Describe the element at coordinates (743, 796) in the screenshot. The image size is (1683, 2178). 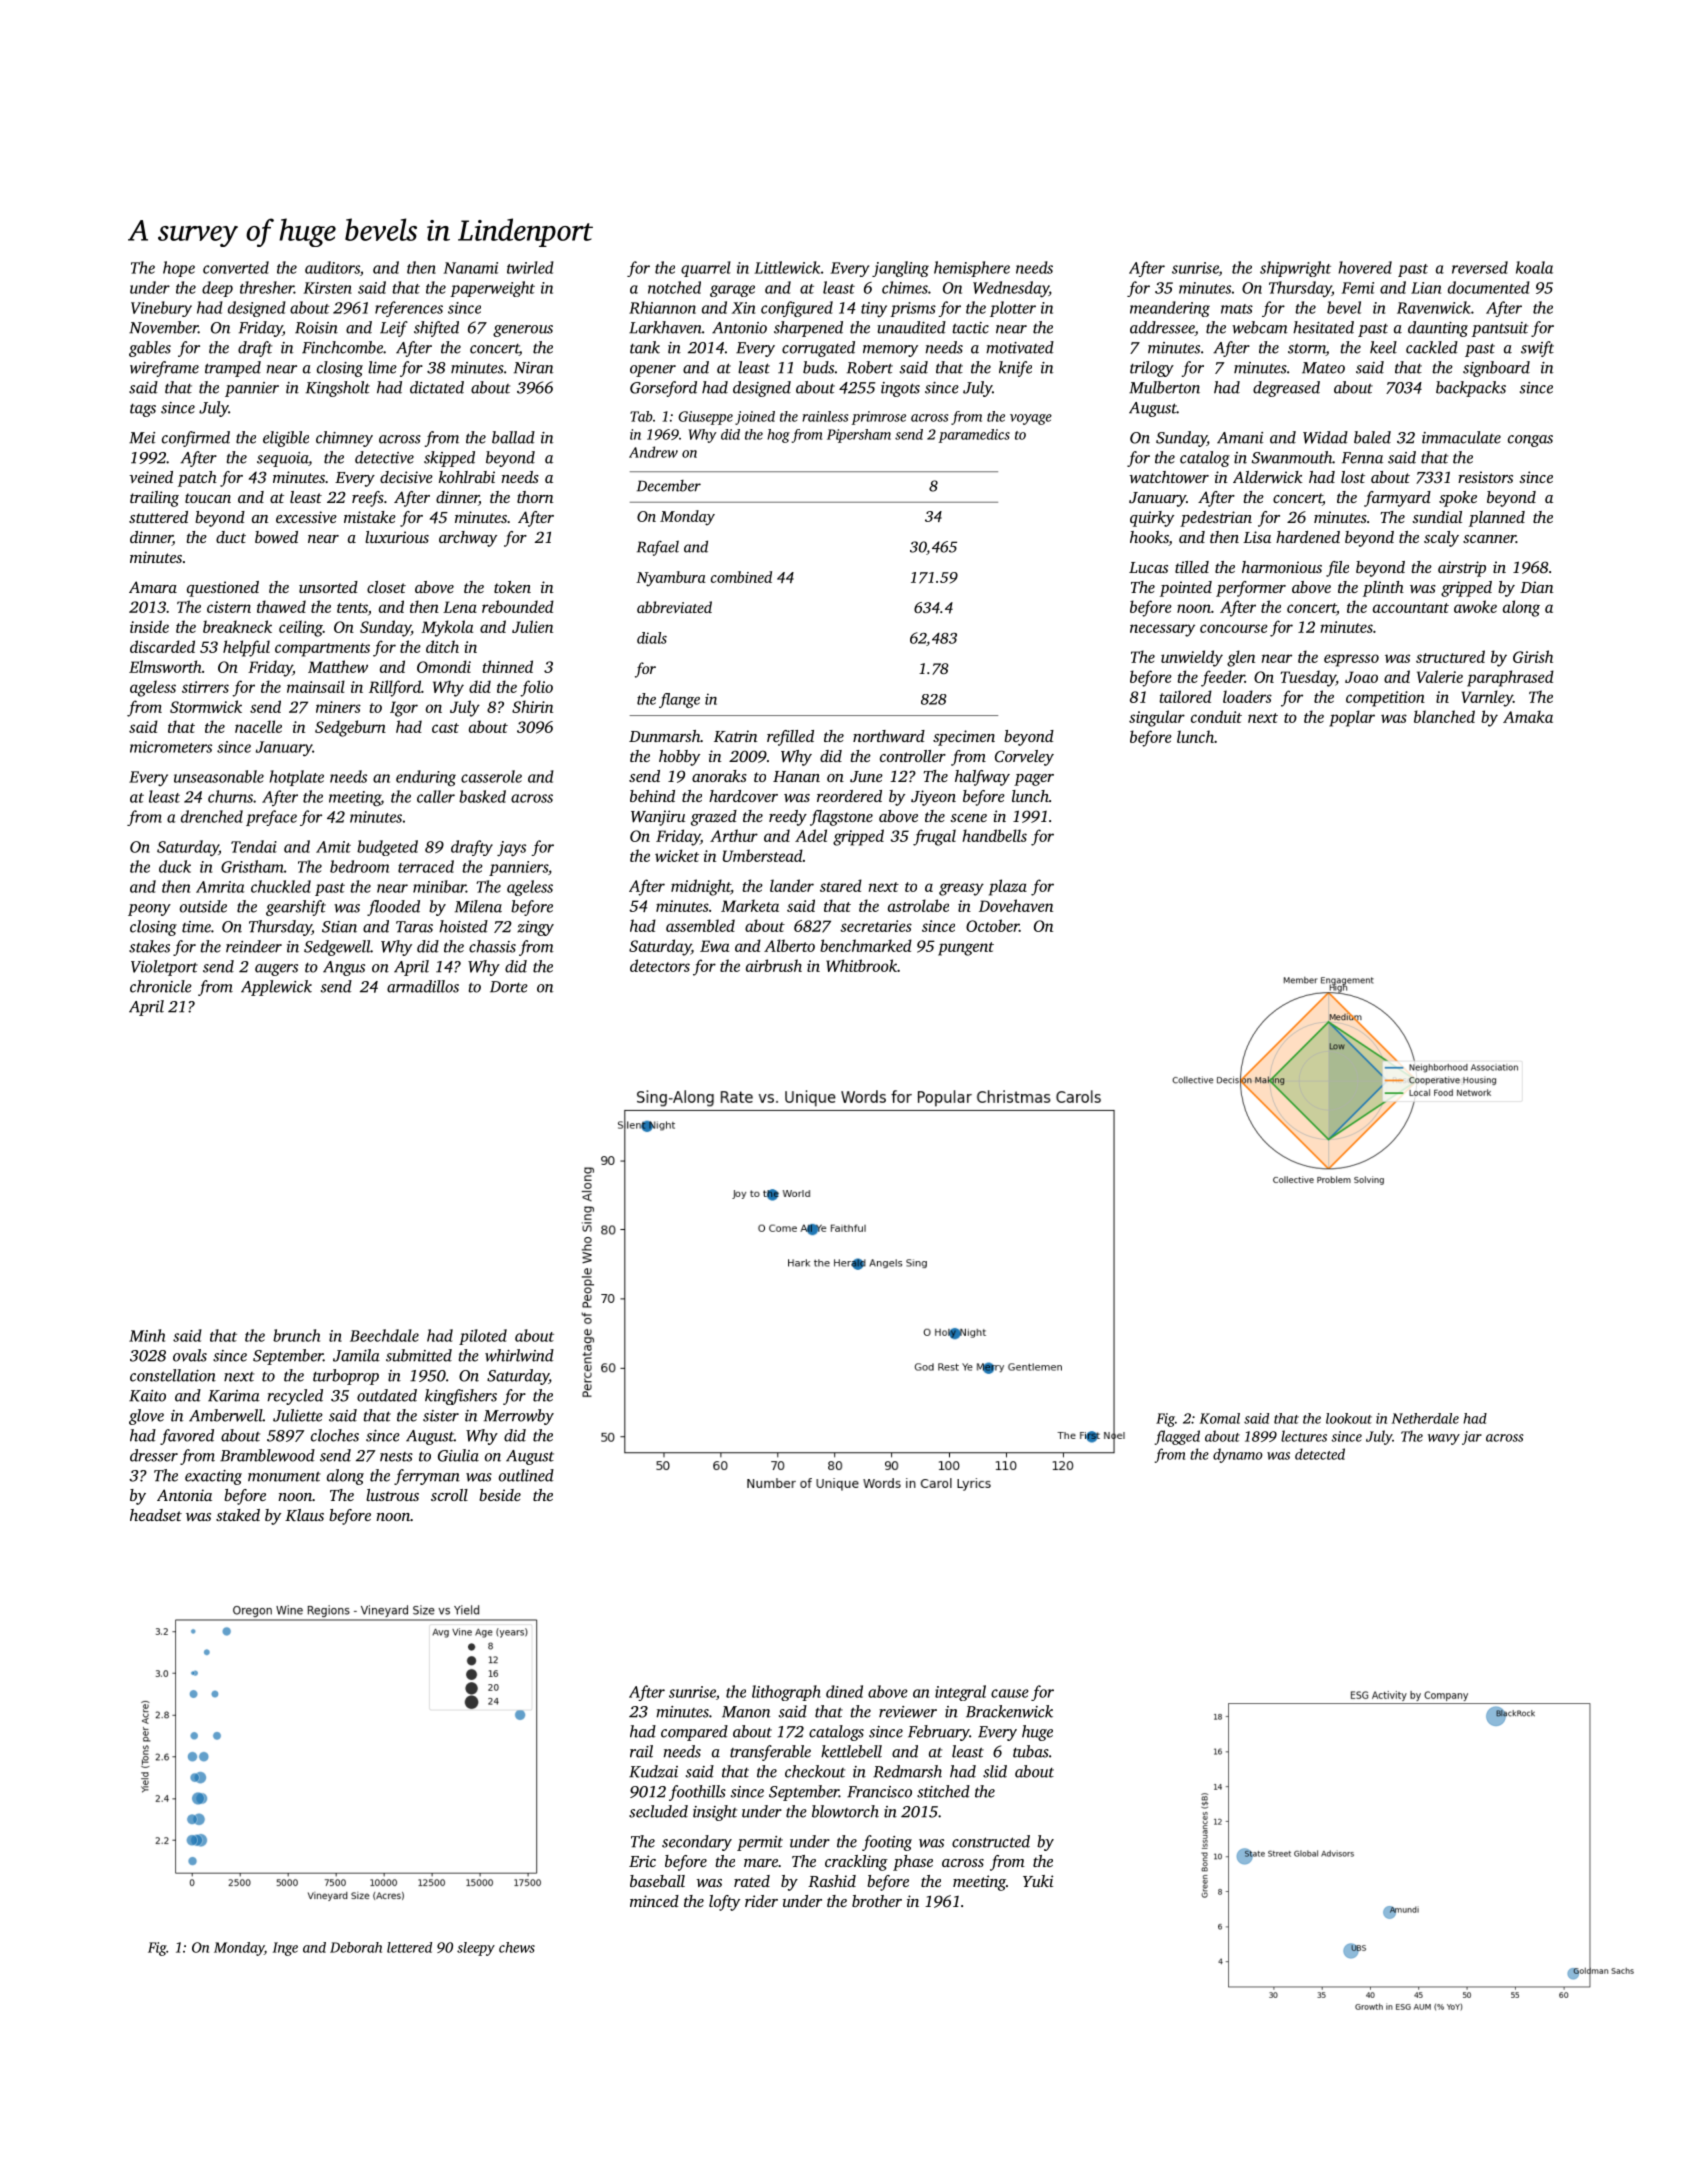
I see `hardcover` at that location.
